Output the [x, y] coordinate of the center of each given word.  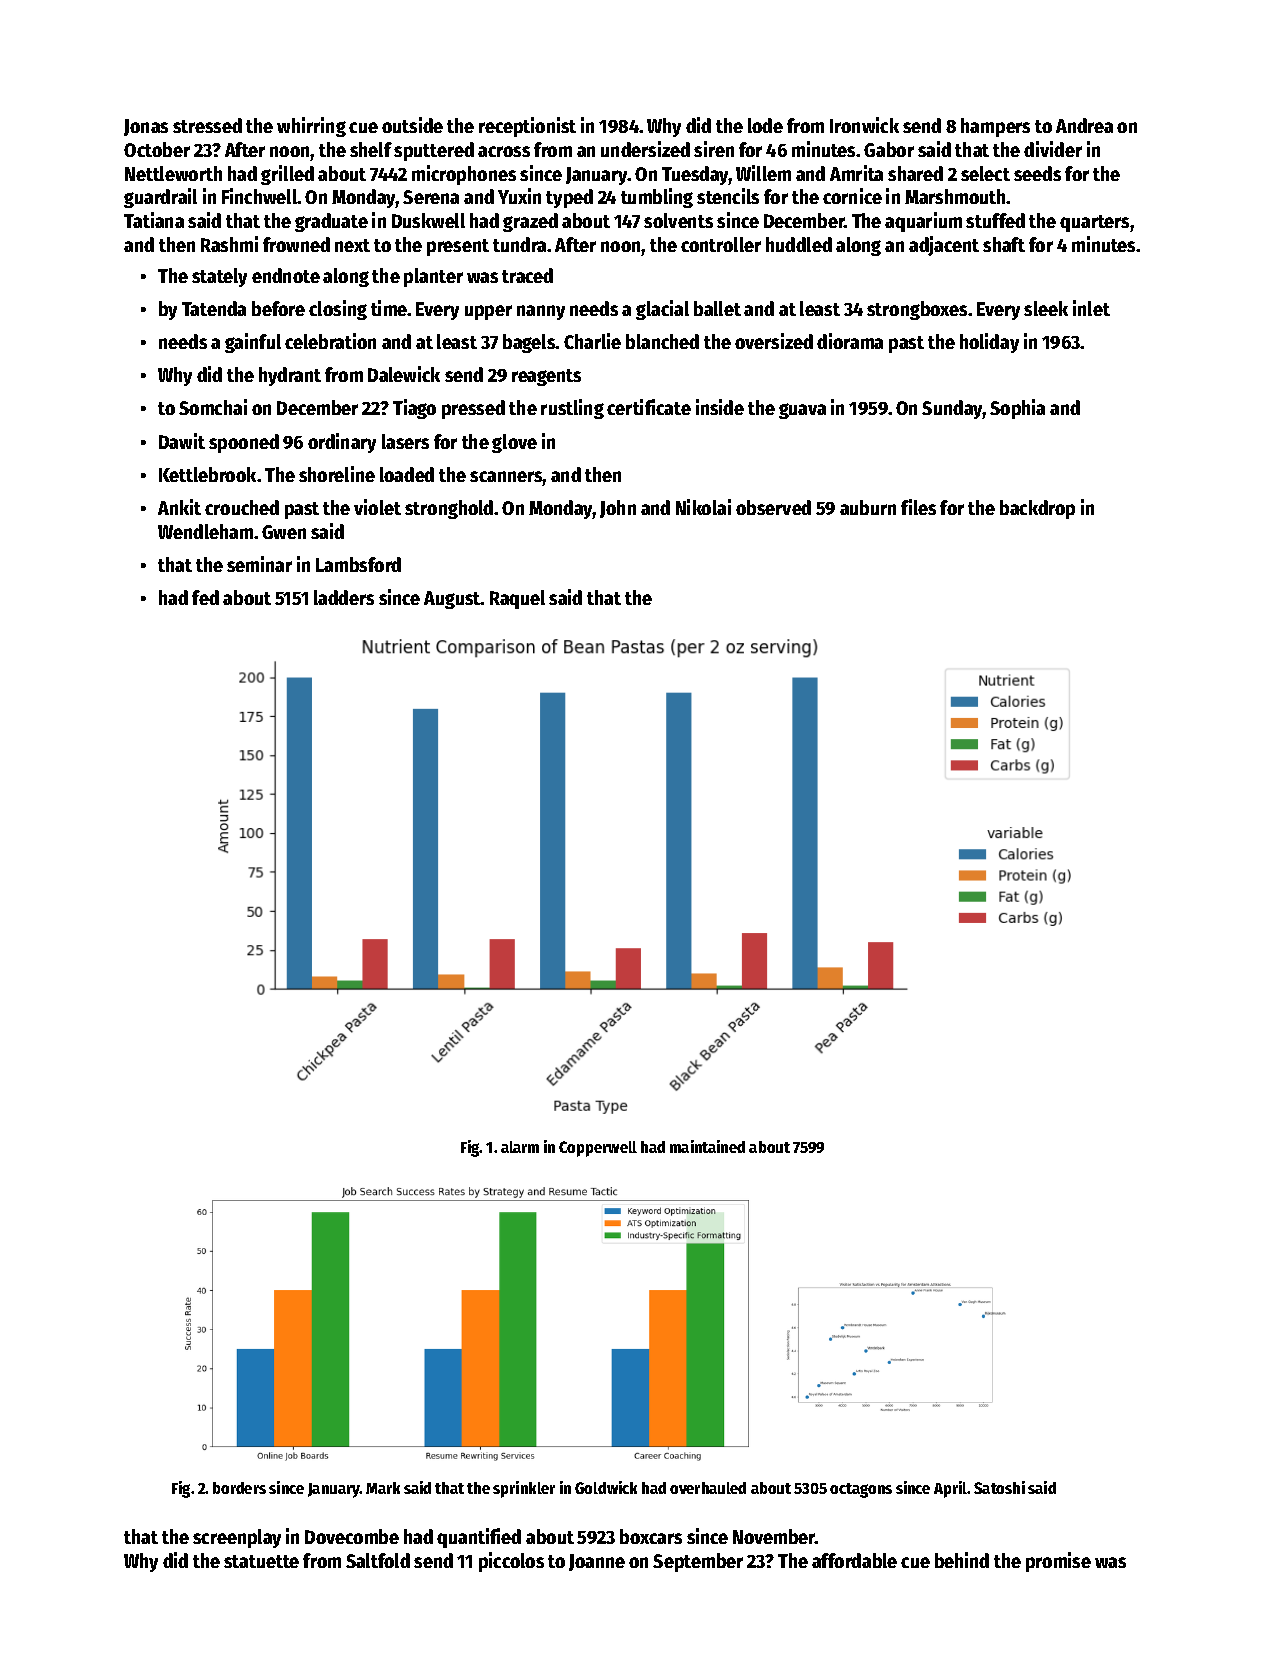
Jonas [146, 127]
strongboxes [917, 310]
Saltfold [378, 1560]
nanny [541, 312]
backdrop [1037, 509]
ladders [344, 597]
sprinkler [524, 1489]
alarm [520, 1147]
